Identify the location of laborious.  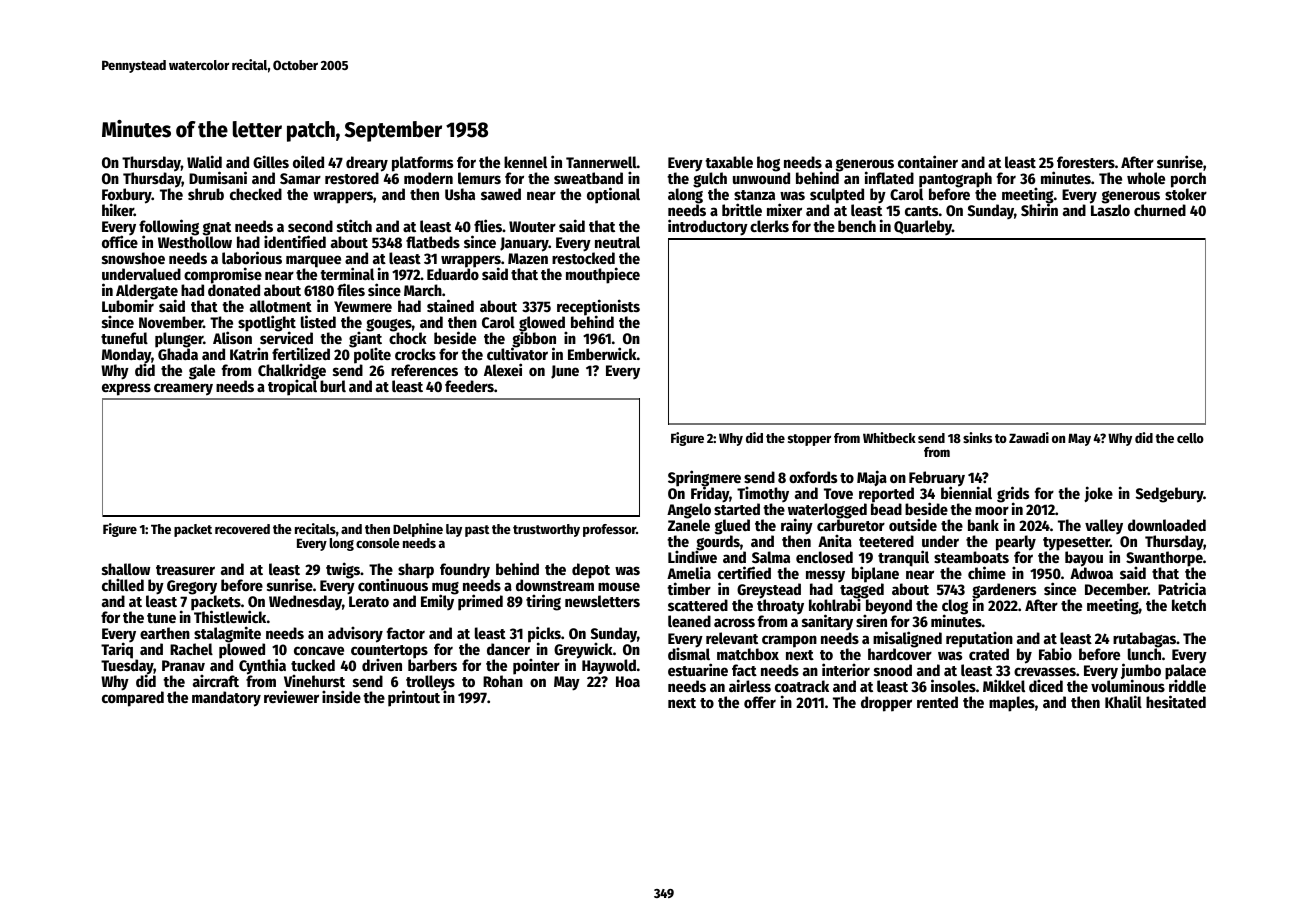
(252, 257).
